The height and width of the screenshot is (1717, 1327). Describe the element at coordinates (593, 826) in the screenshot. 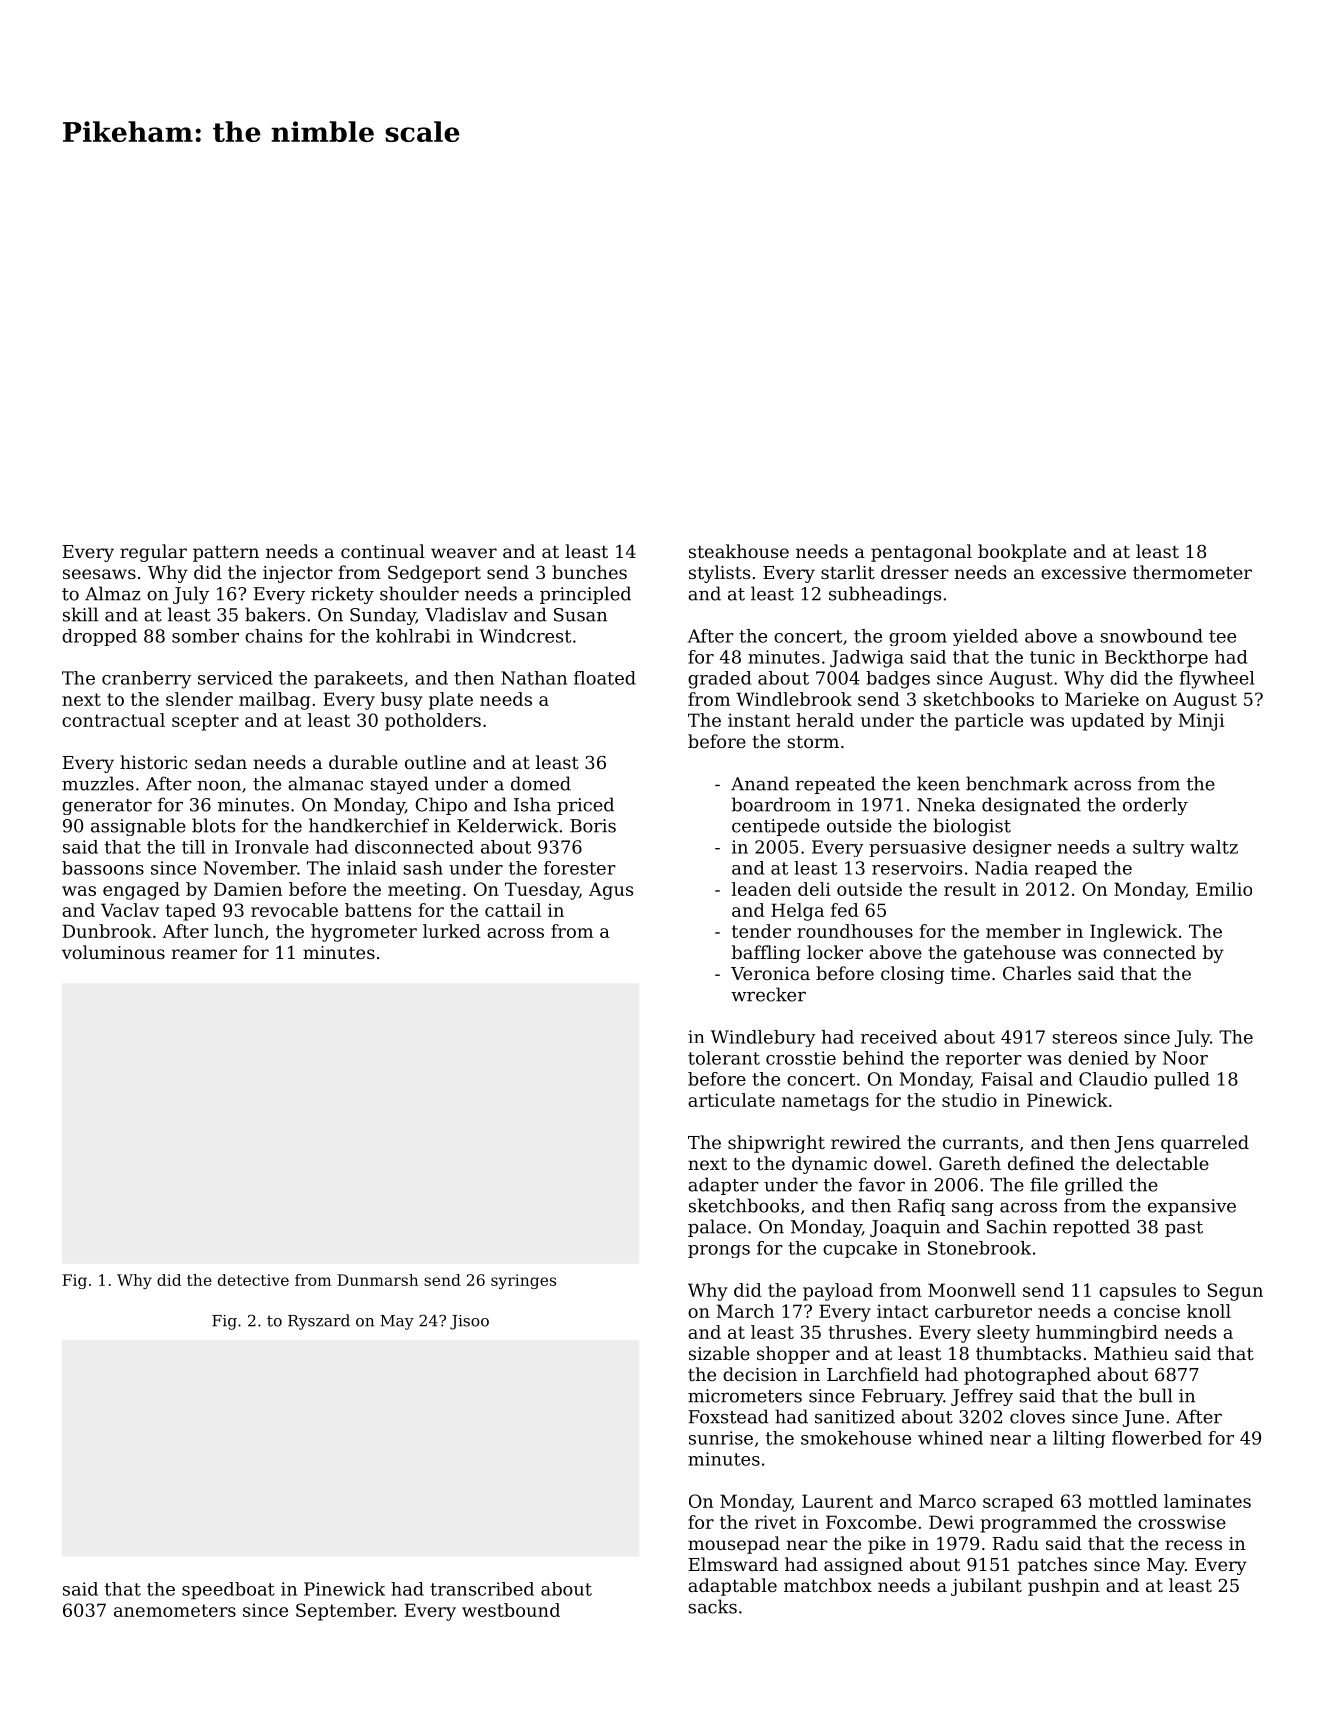

I see `Boris` at that location.
